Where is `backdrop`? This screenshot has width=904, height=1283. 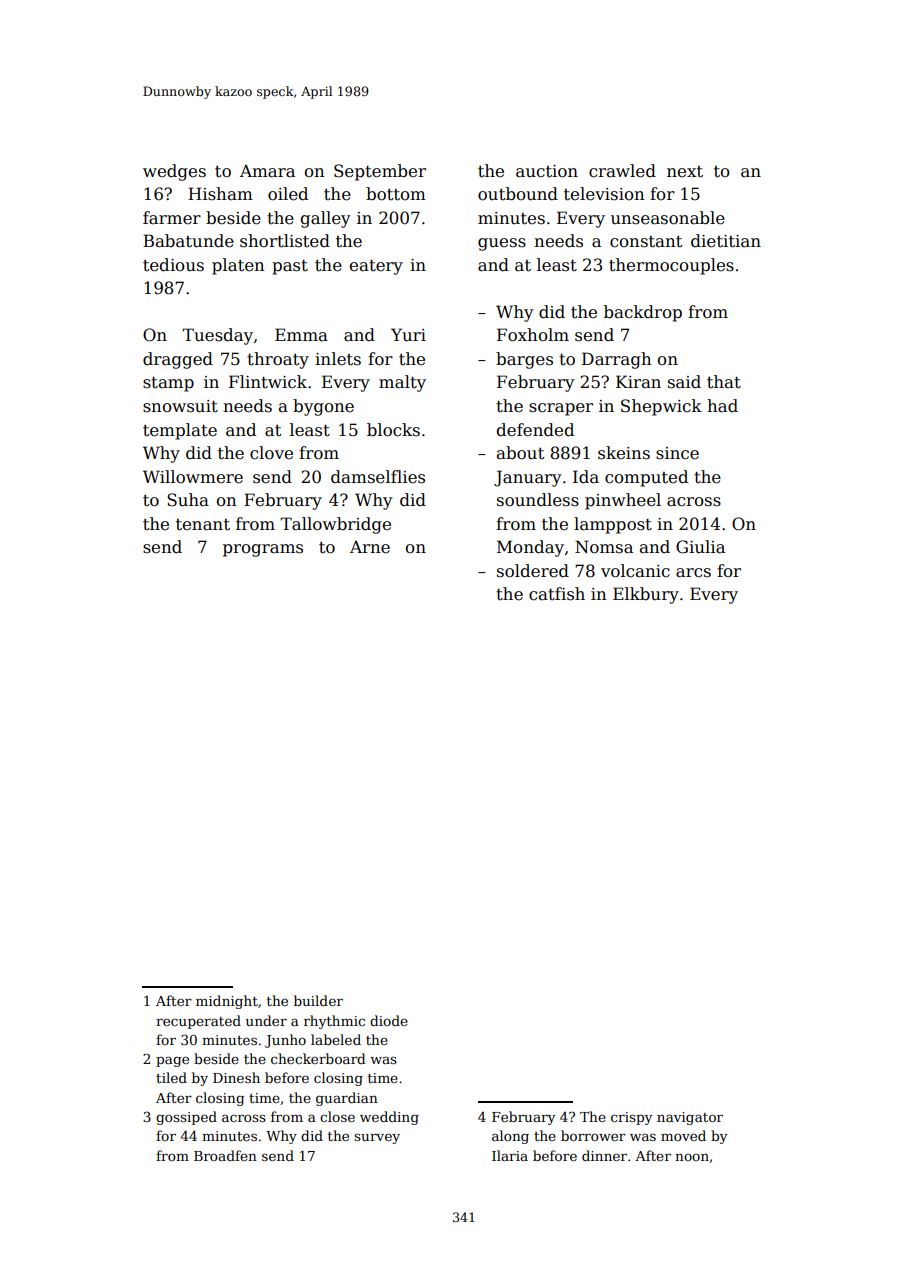
backdrop is located at coordinates (643, 313).
